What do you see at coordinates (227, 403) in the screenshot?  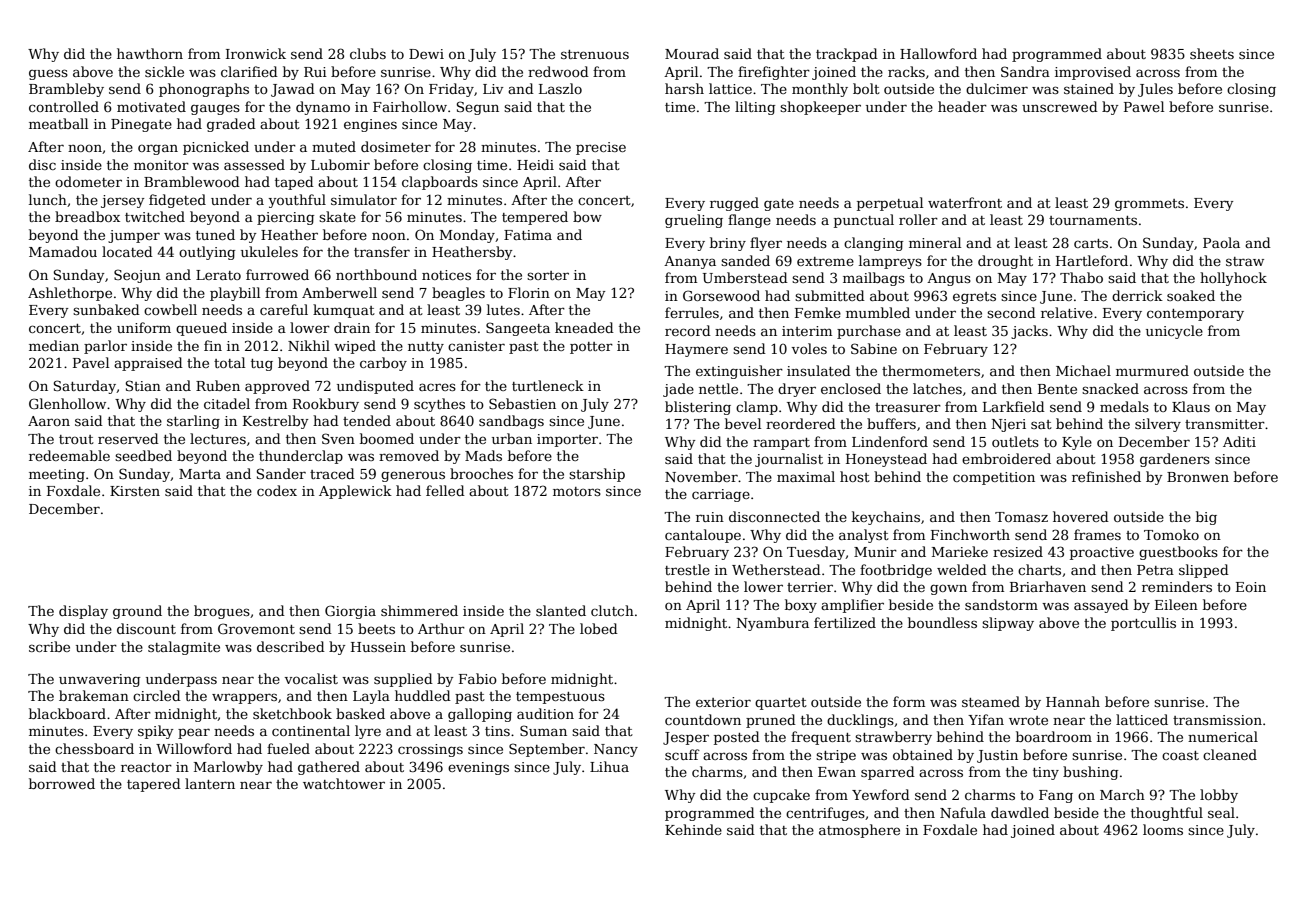 I see `citadel` at bounding box center [227, 403].
